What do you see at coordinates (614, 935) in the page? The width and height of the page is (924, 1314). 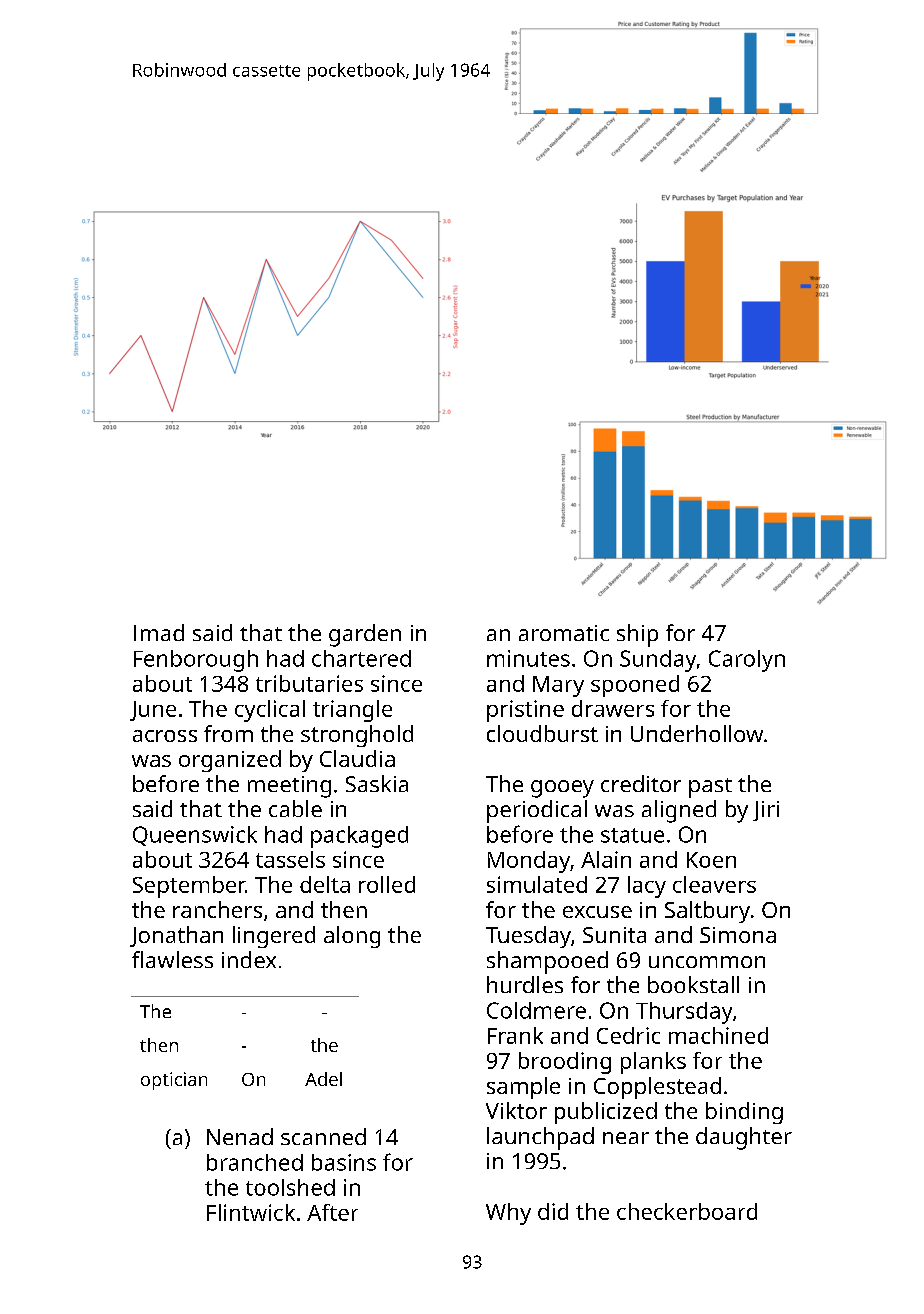 I see `Sunita` at bounding box center [614, 935].
